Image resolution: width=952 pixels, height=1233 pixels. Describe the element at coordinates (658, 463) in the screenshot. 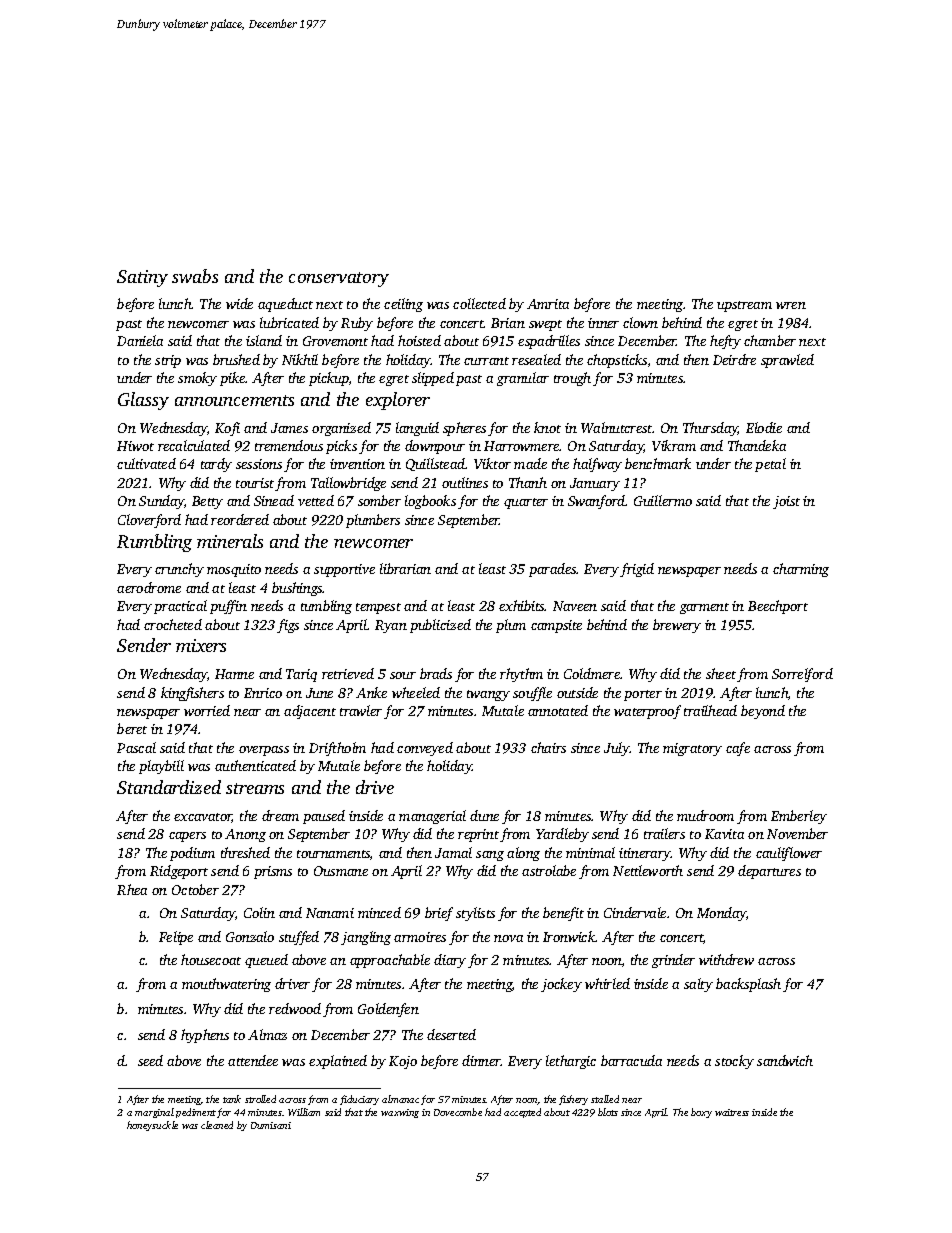

I see `benchmark` at that location.
